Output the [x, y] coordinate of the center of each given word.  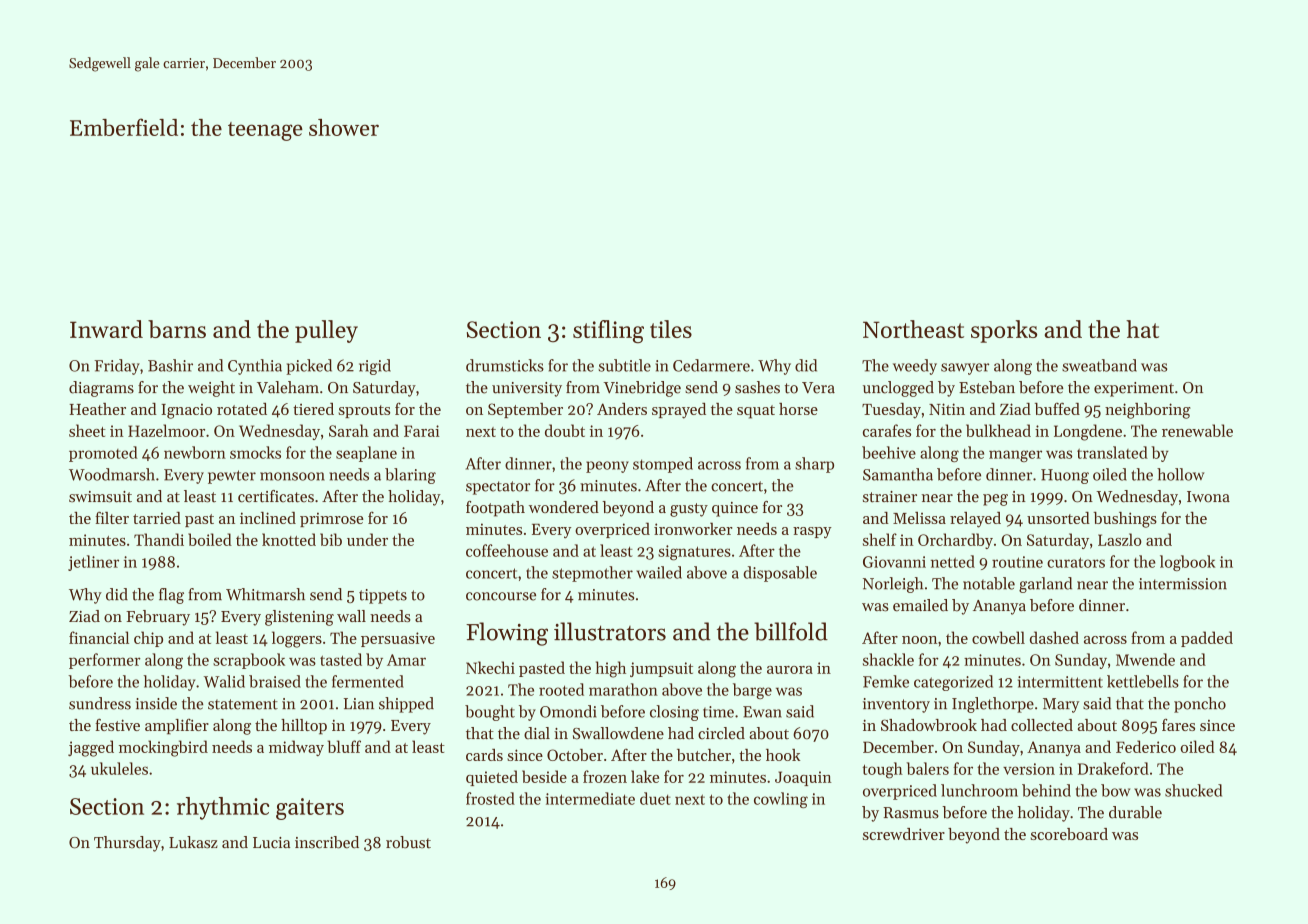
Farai [422, 431]
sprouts [364, 411]
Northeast [913, 329]
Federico [1146, 746]
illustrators [610, 631]
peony [607, 467]
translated [1112, 452]
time [718, 712]
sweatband [1099, 365]
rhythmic [223, 808]
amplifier [177, 726]
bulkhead [998, 430]
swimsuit [100, 497]
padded [1207, 639]
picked [309, 367]
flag [171, 596]
